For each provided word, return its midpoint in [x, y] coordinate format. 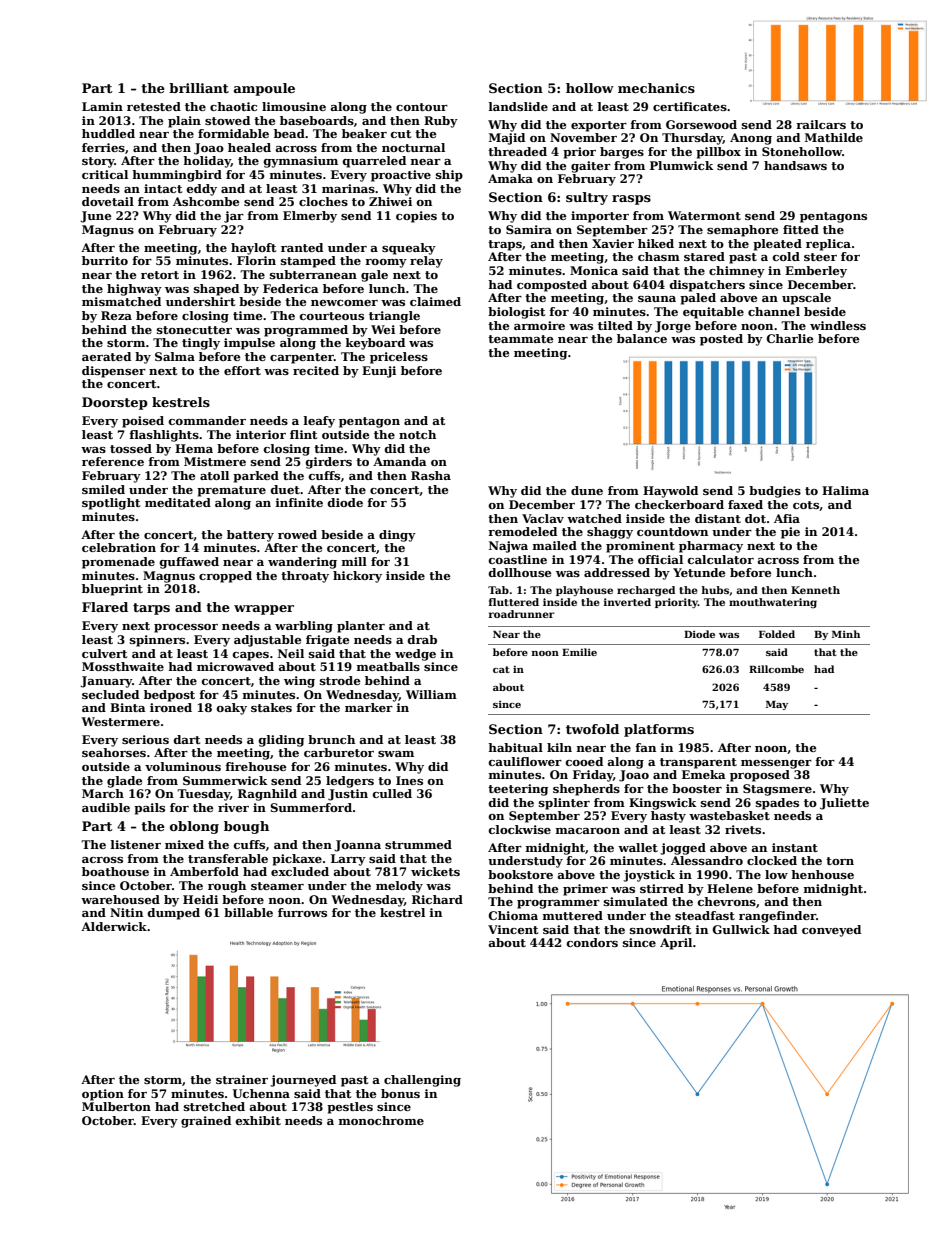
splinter [564, 804]
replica [828, 245]
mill [354, 561]
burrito [105, 260]
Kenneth [815, 590]
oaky [232, 709]
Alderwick [114, 926]
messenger [776, 764]
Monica [594, 270]
